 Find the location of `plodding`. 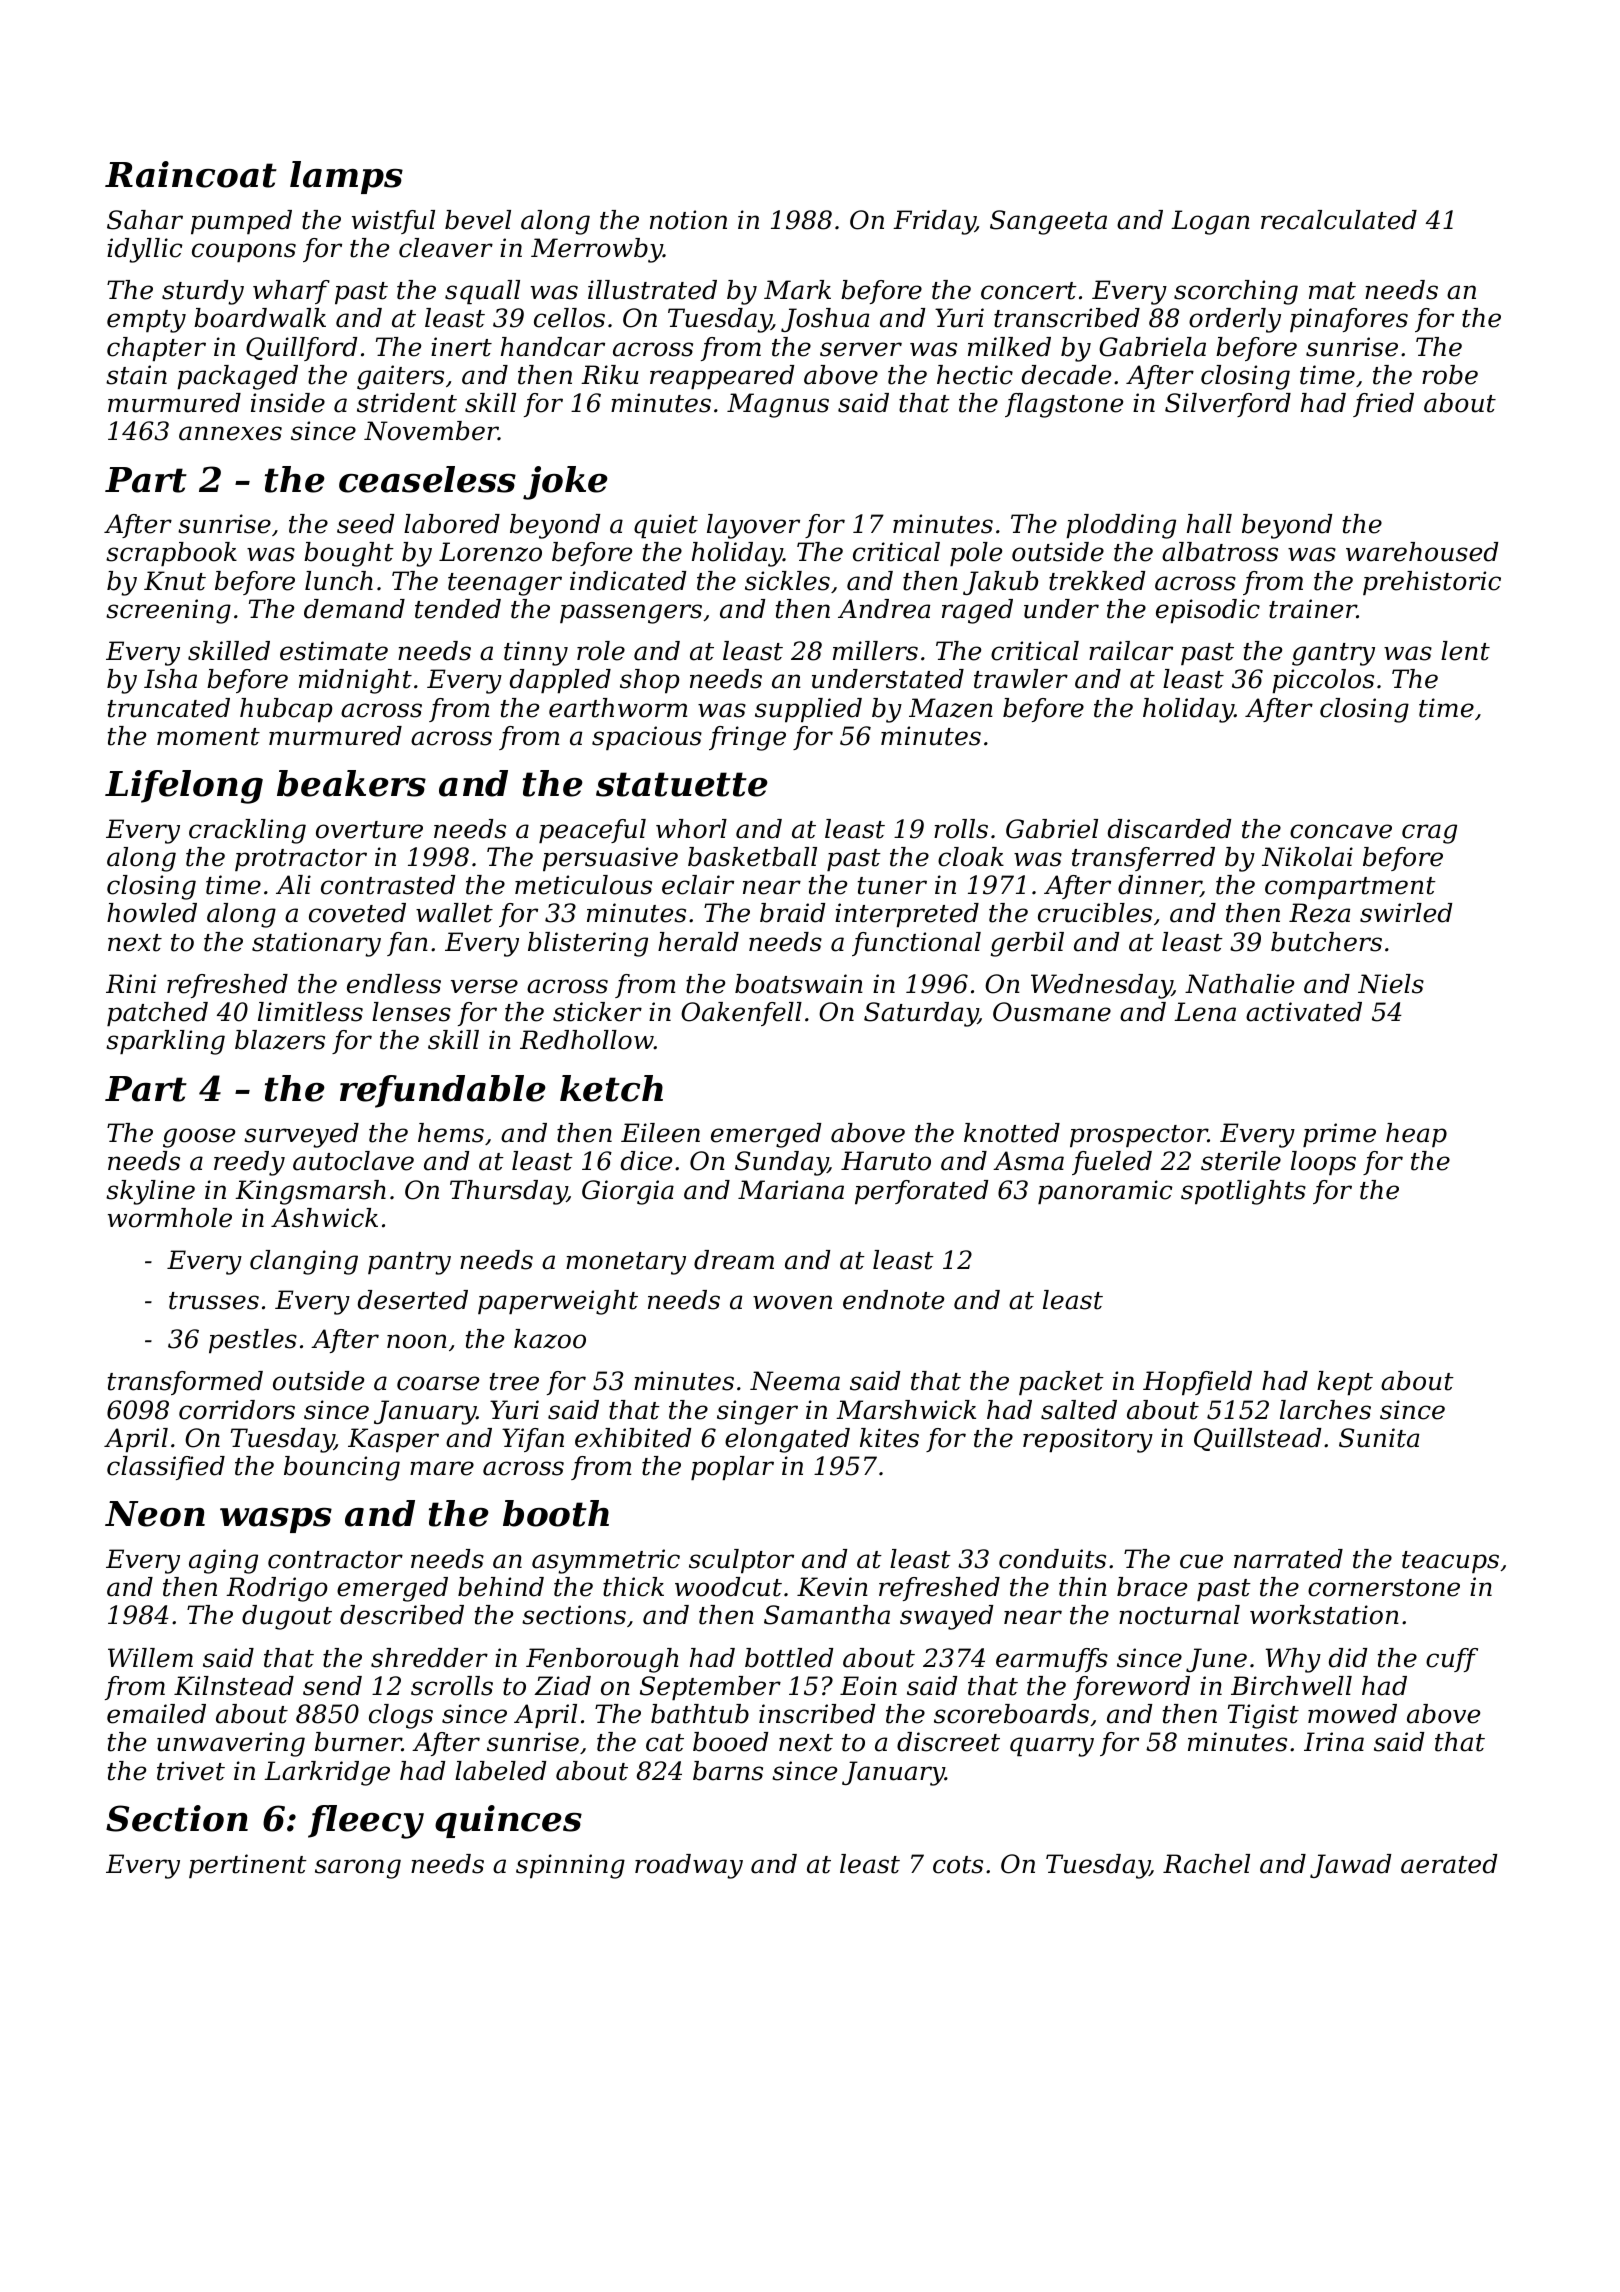

plodding is located at coordinates (1121, 526).
